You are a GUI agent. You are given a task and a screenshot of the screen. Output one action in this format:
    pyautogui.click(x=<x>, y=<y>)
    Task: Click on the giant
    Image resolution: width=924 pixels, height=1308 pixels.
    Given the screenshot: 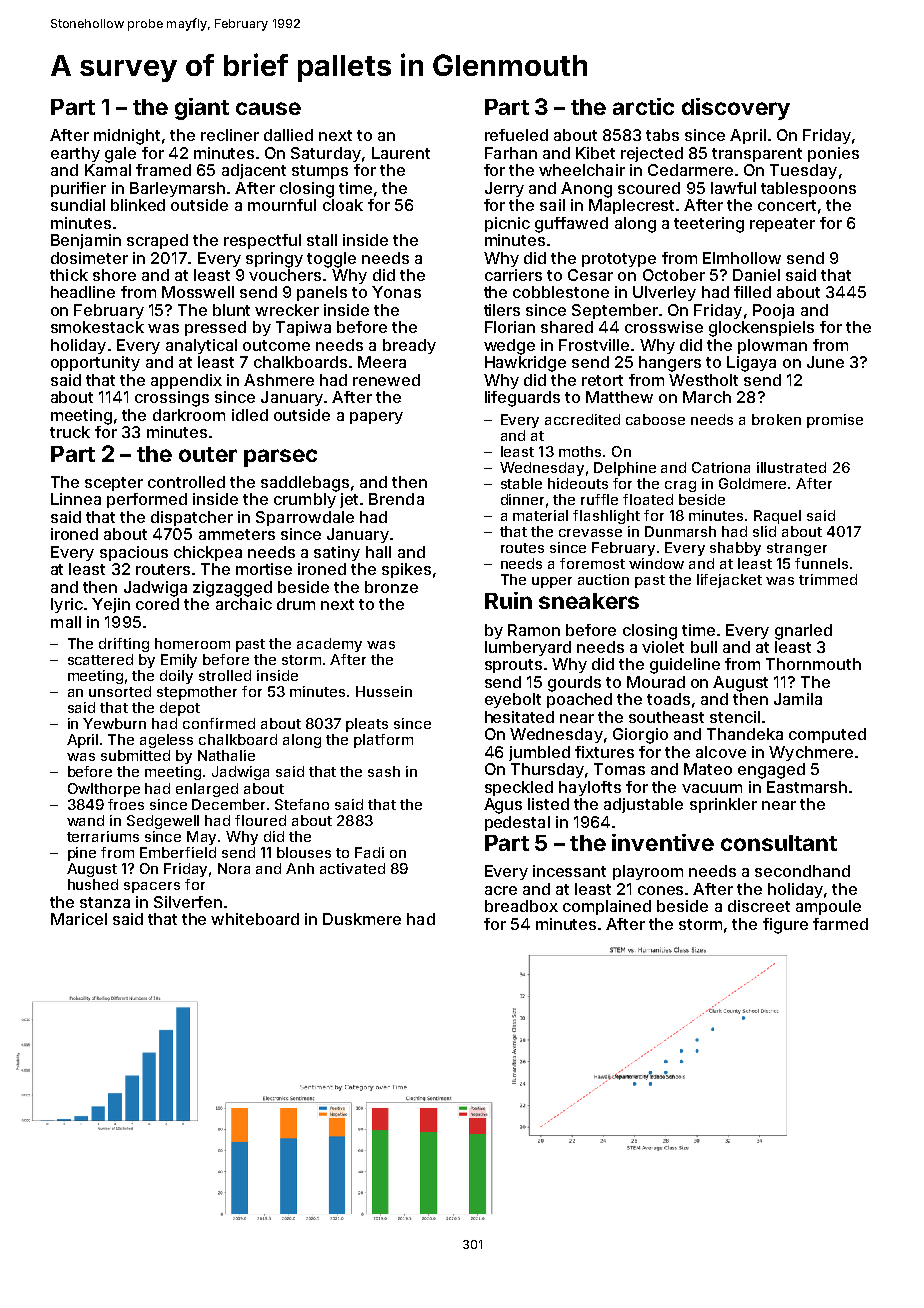 What is the action you would take?
    pyautogui.click(x=202, y=109)
